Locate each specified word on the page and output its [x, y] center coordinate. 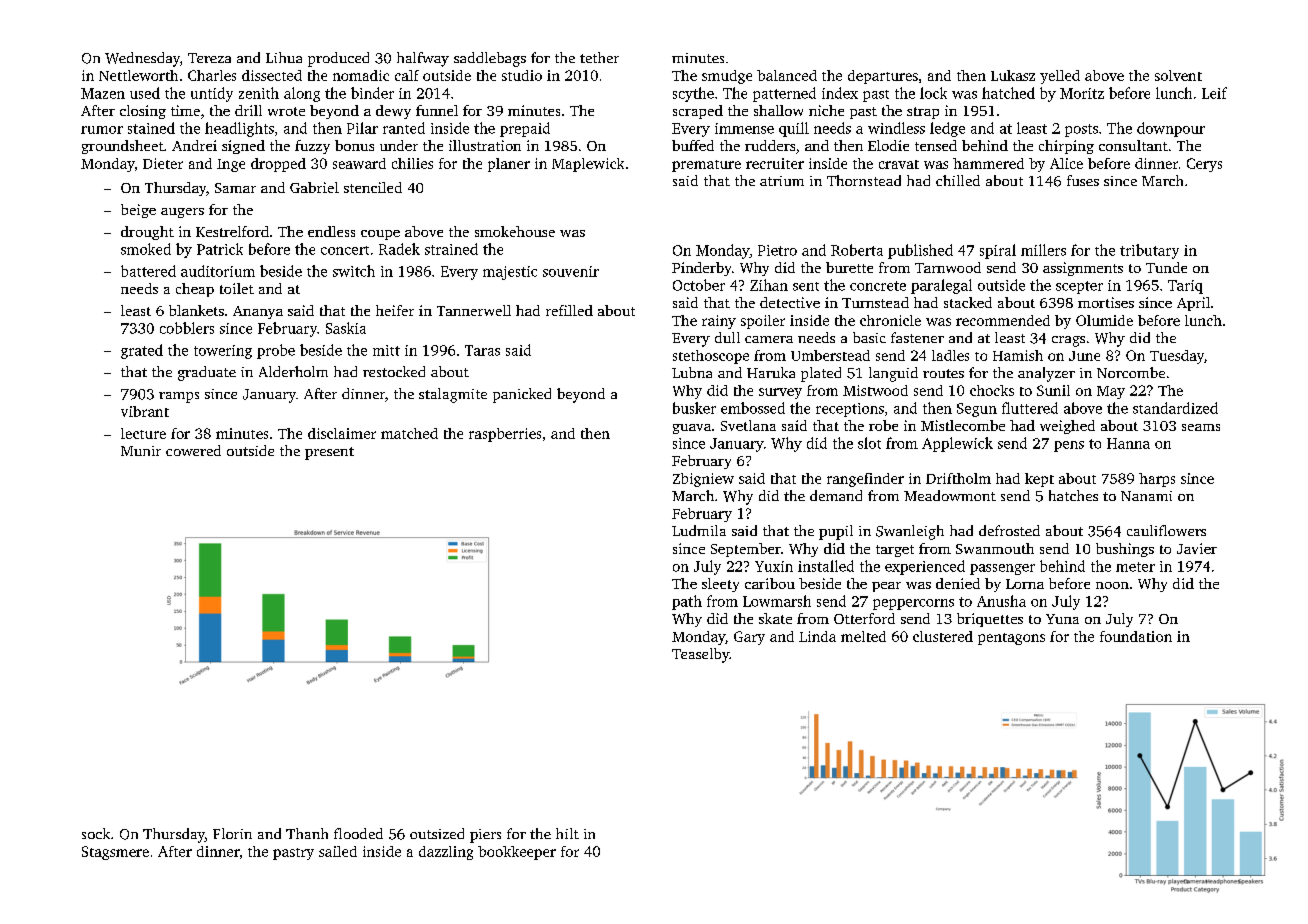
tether [599, 57]
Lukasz [1013, 75]
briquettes [990, 620]
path [687, 602]
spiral [998, 251]
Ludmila [699, 530]
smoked [146, 249]
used [145, 93]
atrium [782, 181]
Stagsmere [115, 853]
